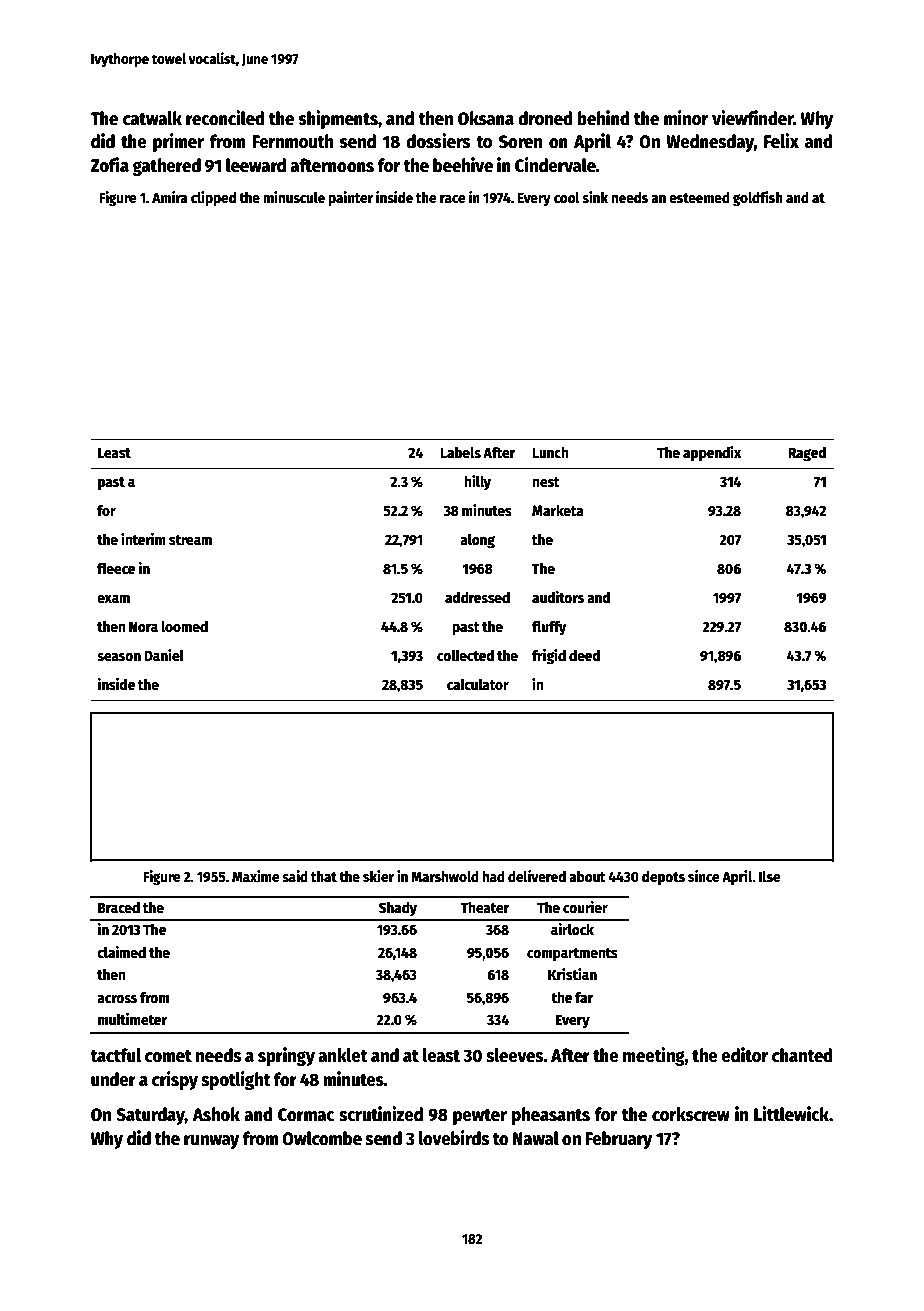  Describe the element at coordinates (292, 141) in the page. I see `Fernmouth` at that location.
